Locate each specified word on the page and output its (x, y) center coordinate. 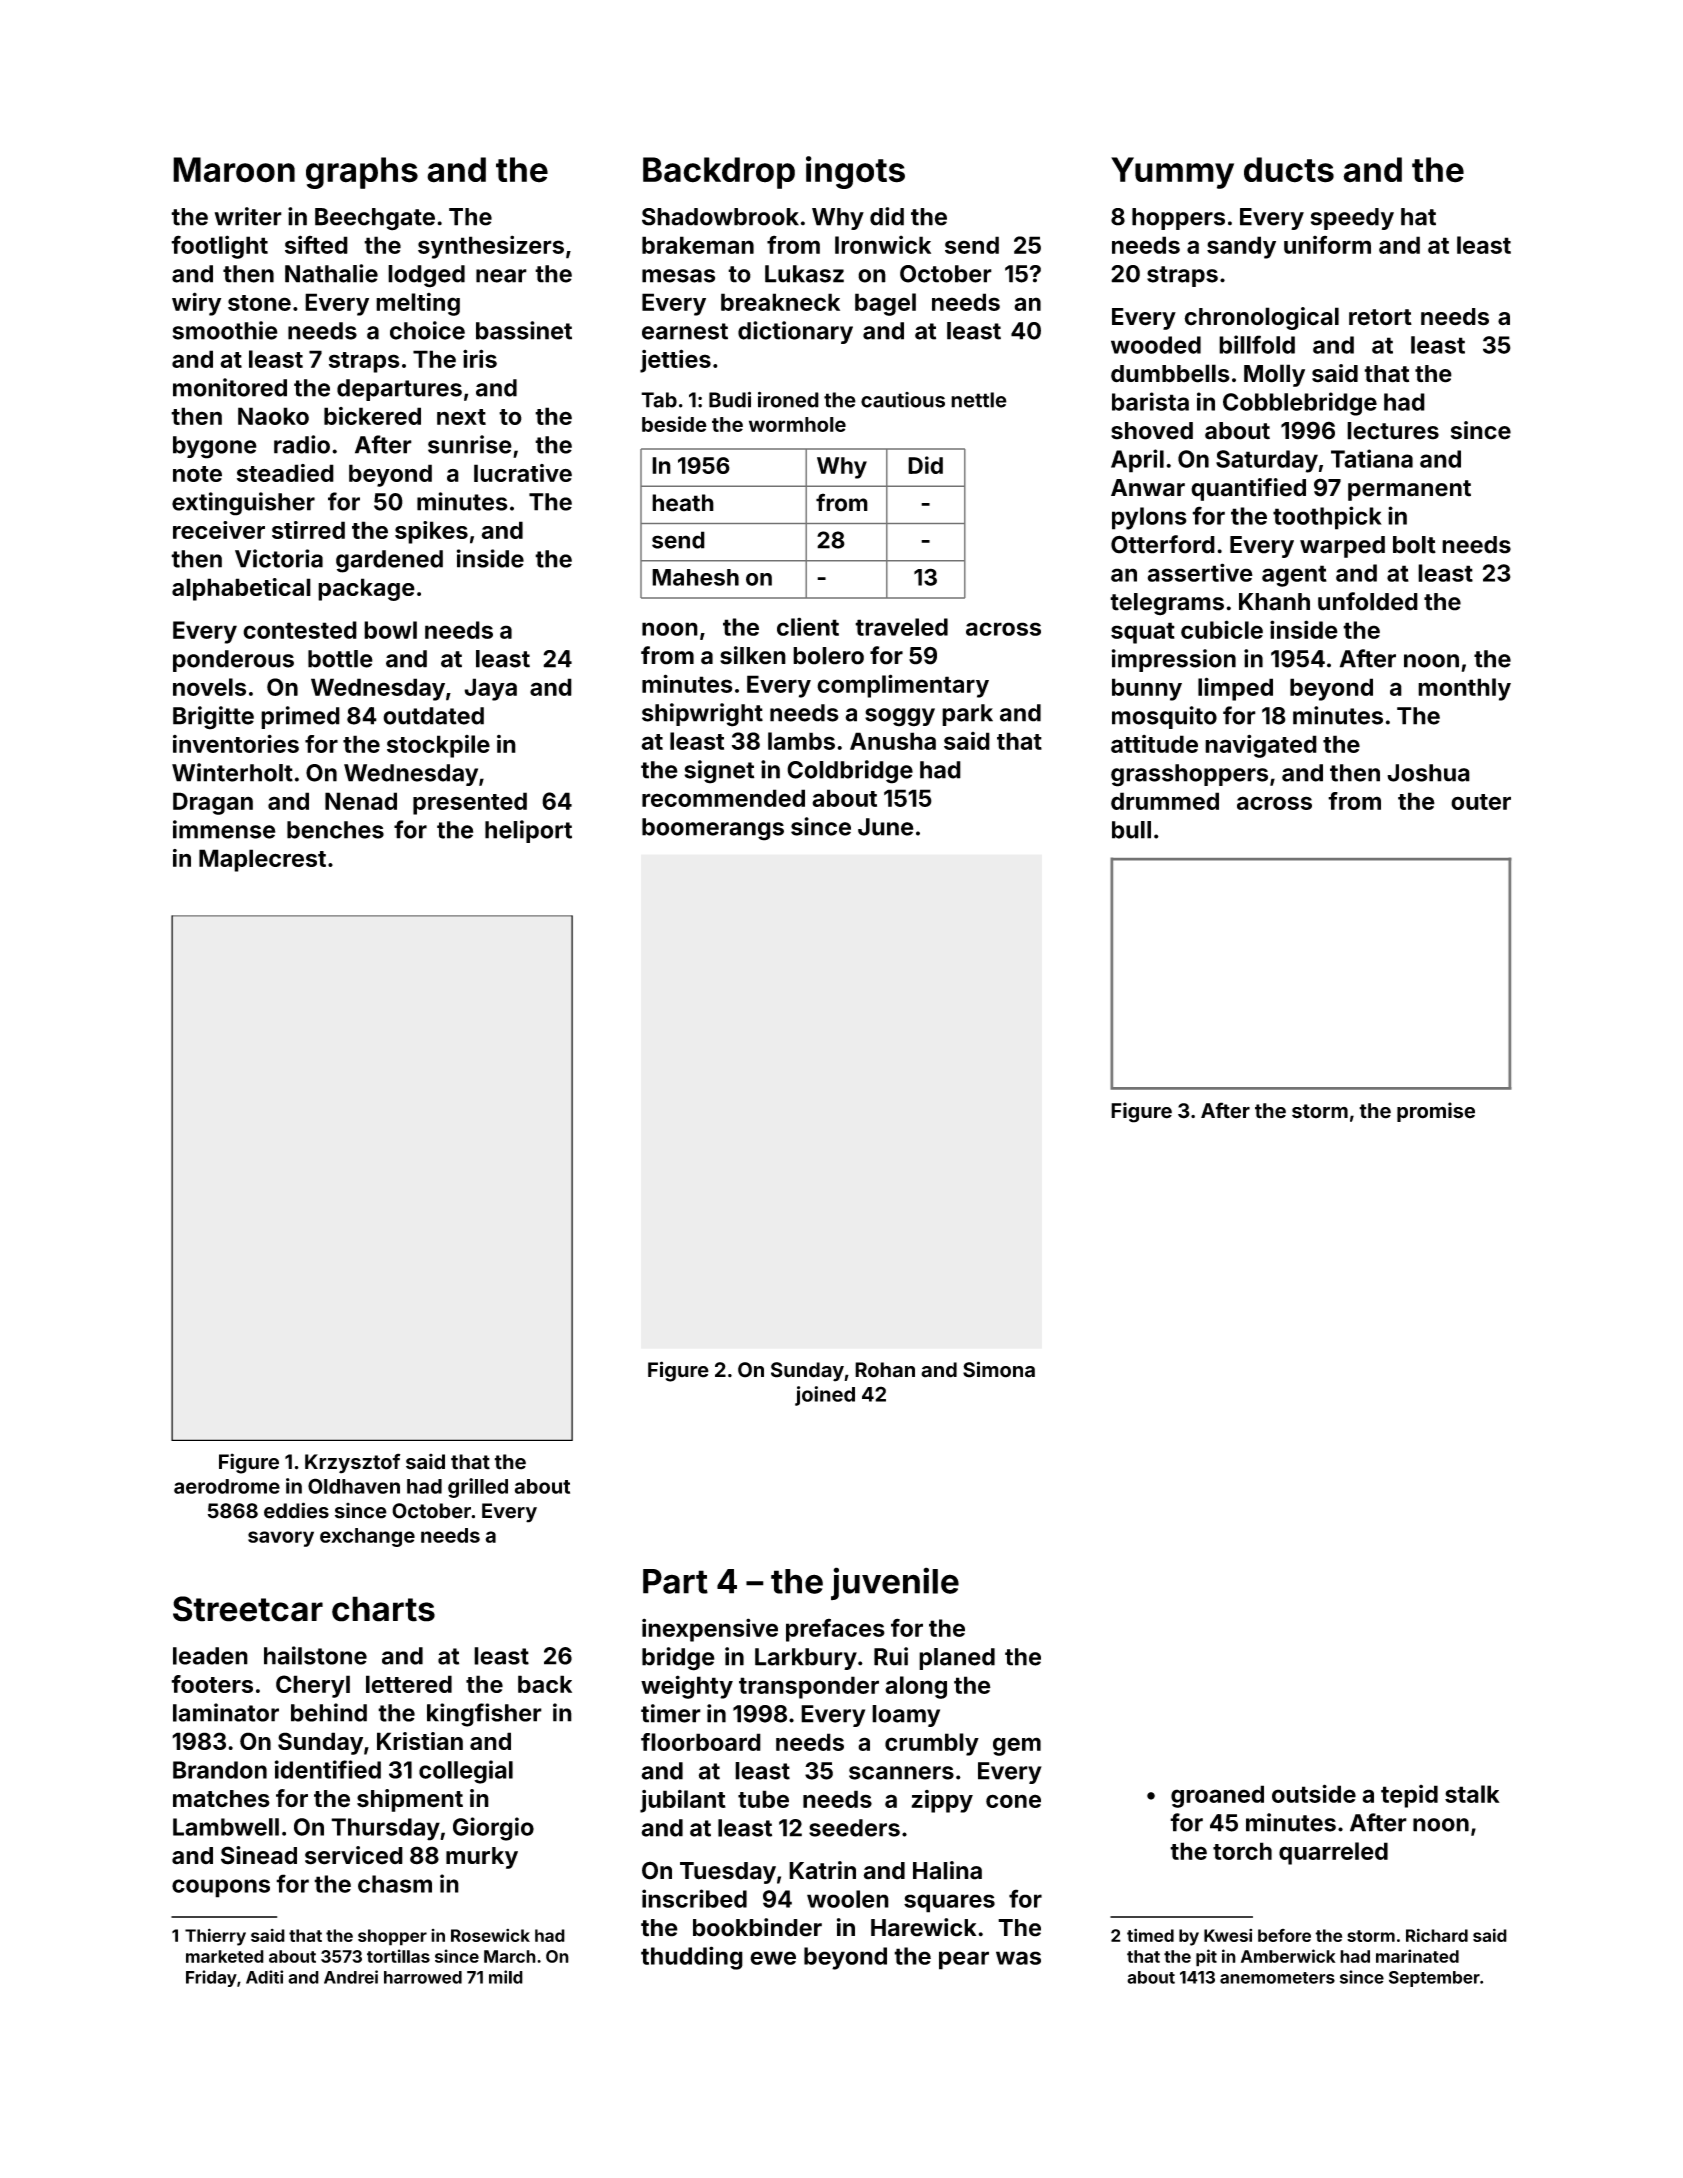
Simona (999, 1369)
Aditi (264, 1977)
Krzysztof (352, 1463)
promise (1436, 1112)
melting (418, 304)
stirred (308, 530)
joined (825, 1396)
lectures (1393, 431)
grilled (478, 1488)
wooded (1156, 345)
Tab (659, 400)
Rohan (885, 1370)
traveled (901, 627)
